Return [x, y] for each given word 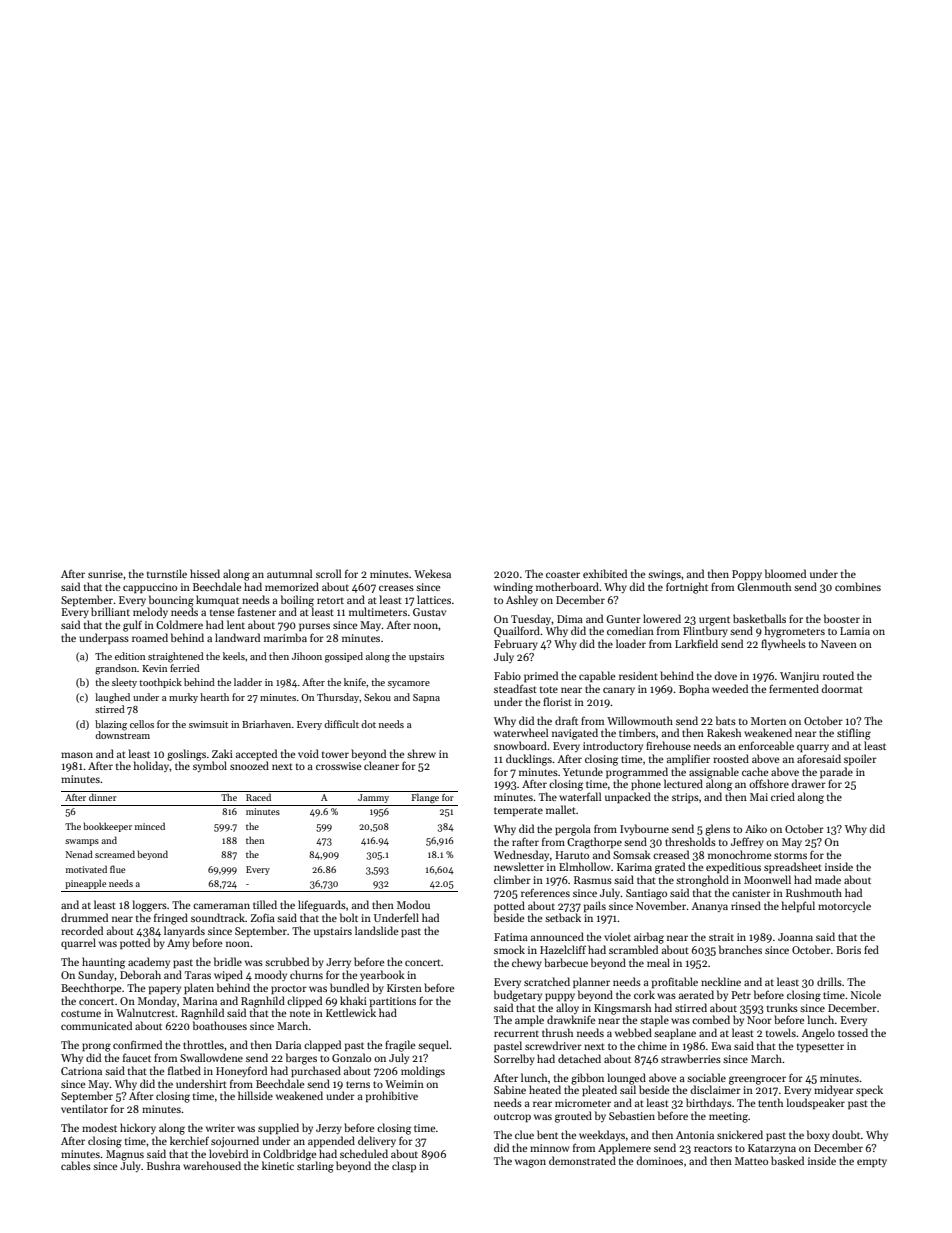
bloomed [785, 573]
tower [335, 754]
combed [711, 1019]
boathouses [220, 1025]
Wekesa [432, 573]
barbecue [566, 962]
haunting [103, 963]
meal [658, 962]
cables [76, 1165]
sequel [433, 1045]
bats [726, 720]
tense [222, 612]
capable [597, 677]
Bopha [694, 689]
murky [183, 698]
